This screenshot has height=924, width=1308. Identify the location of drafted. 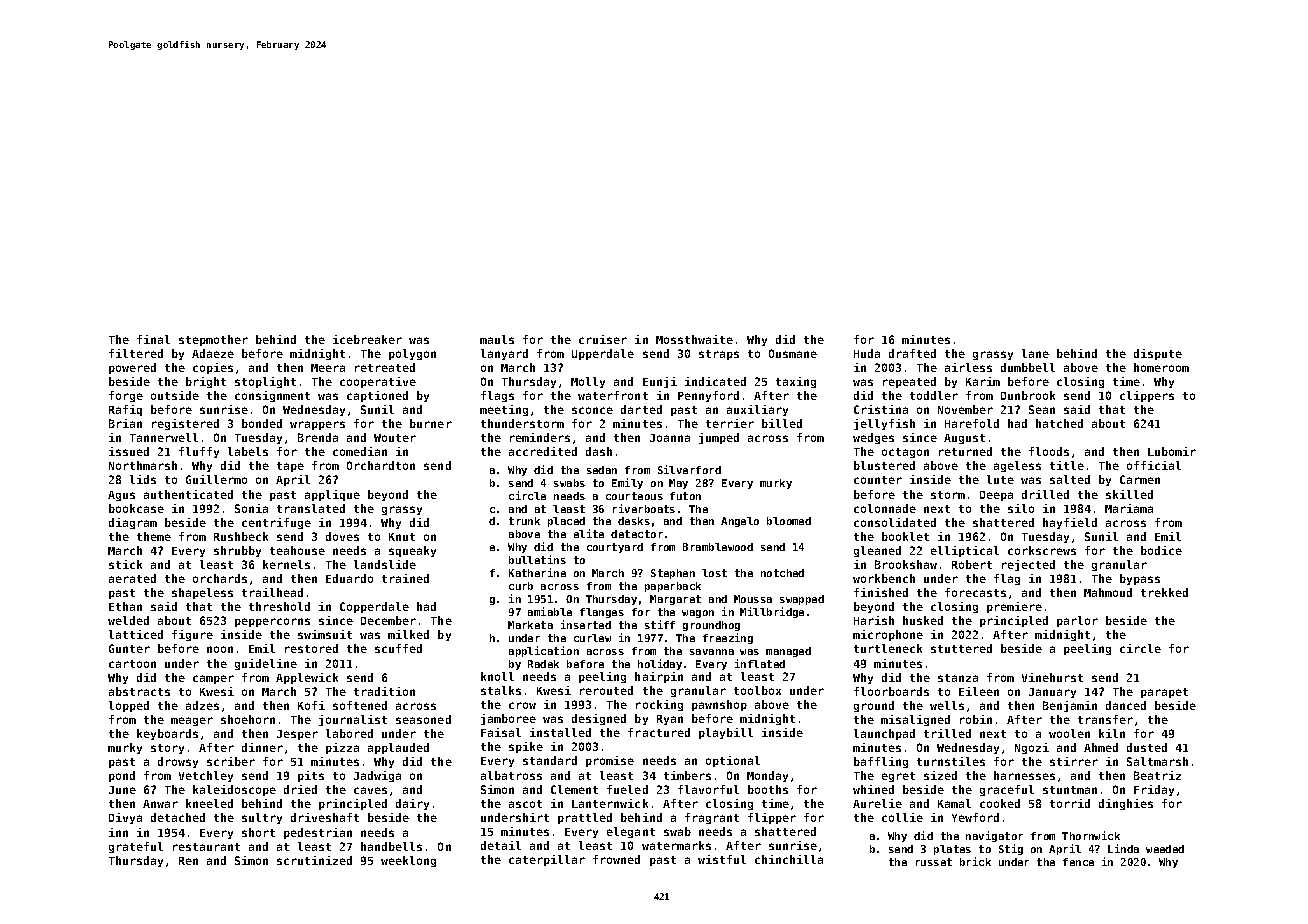
(912, 353).
